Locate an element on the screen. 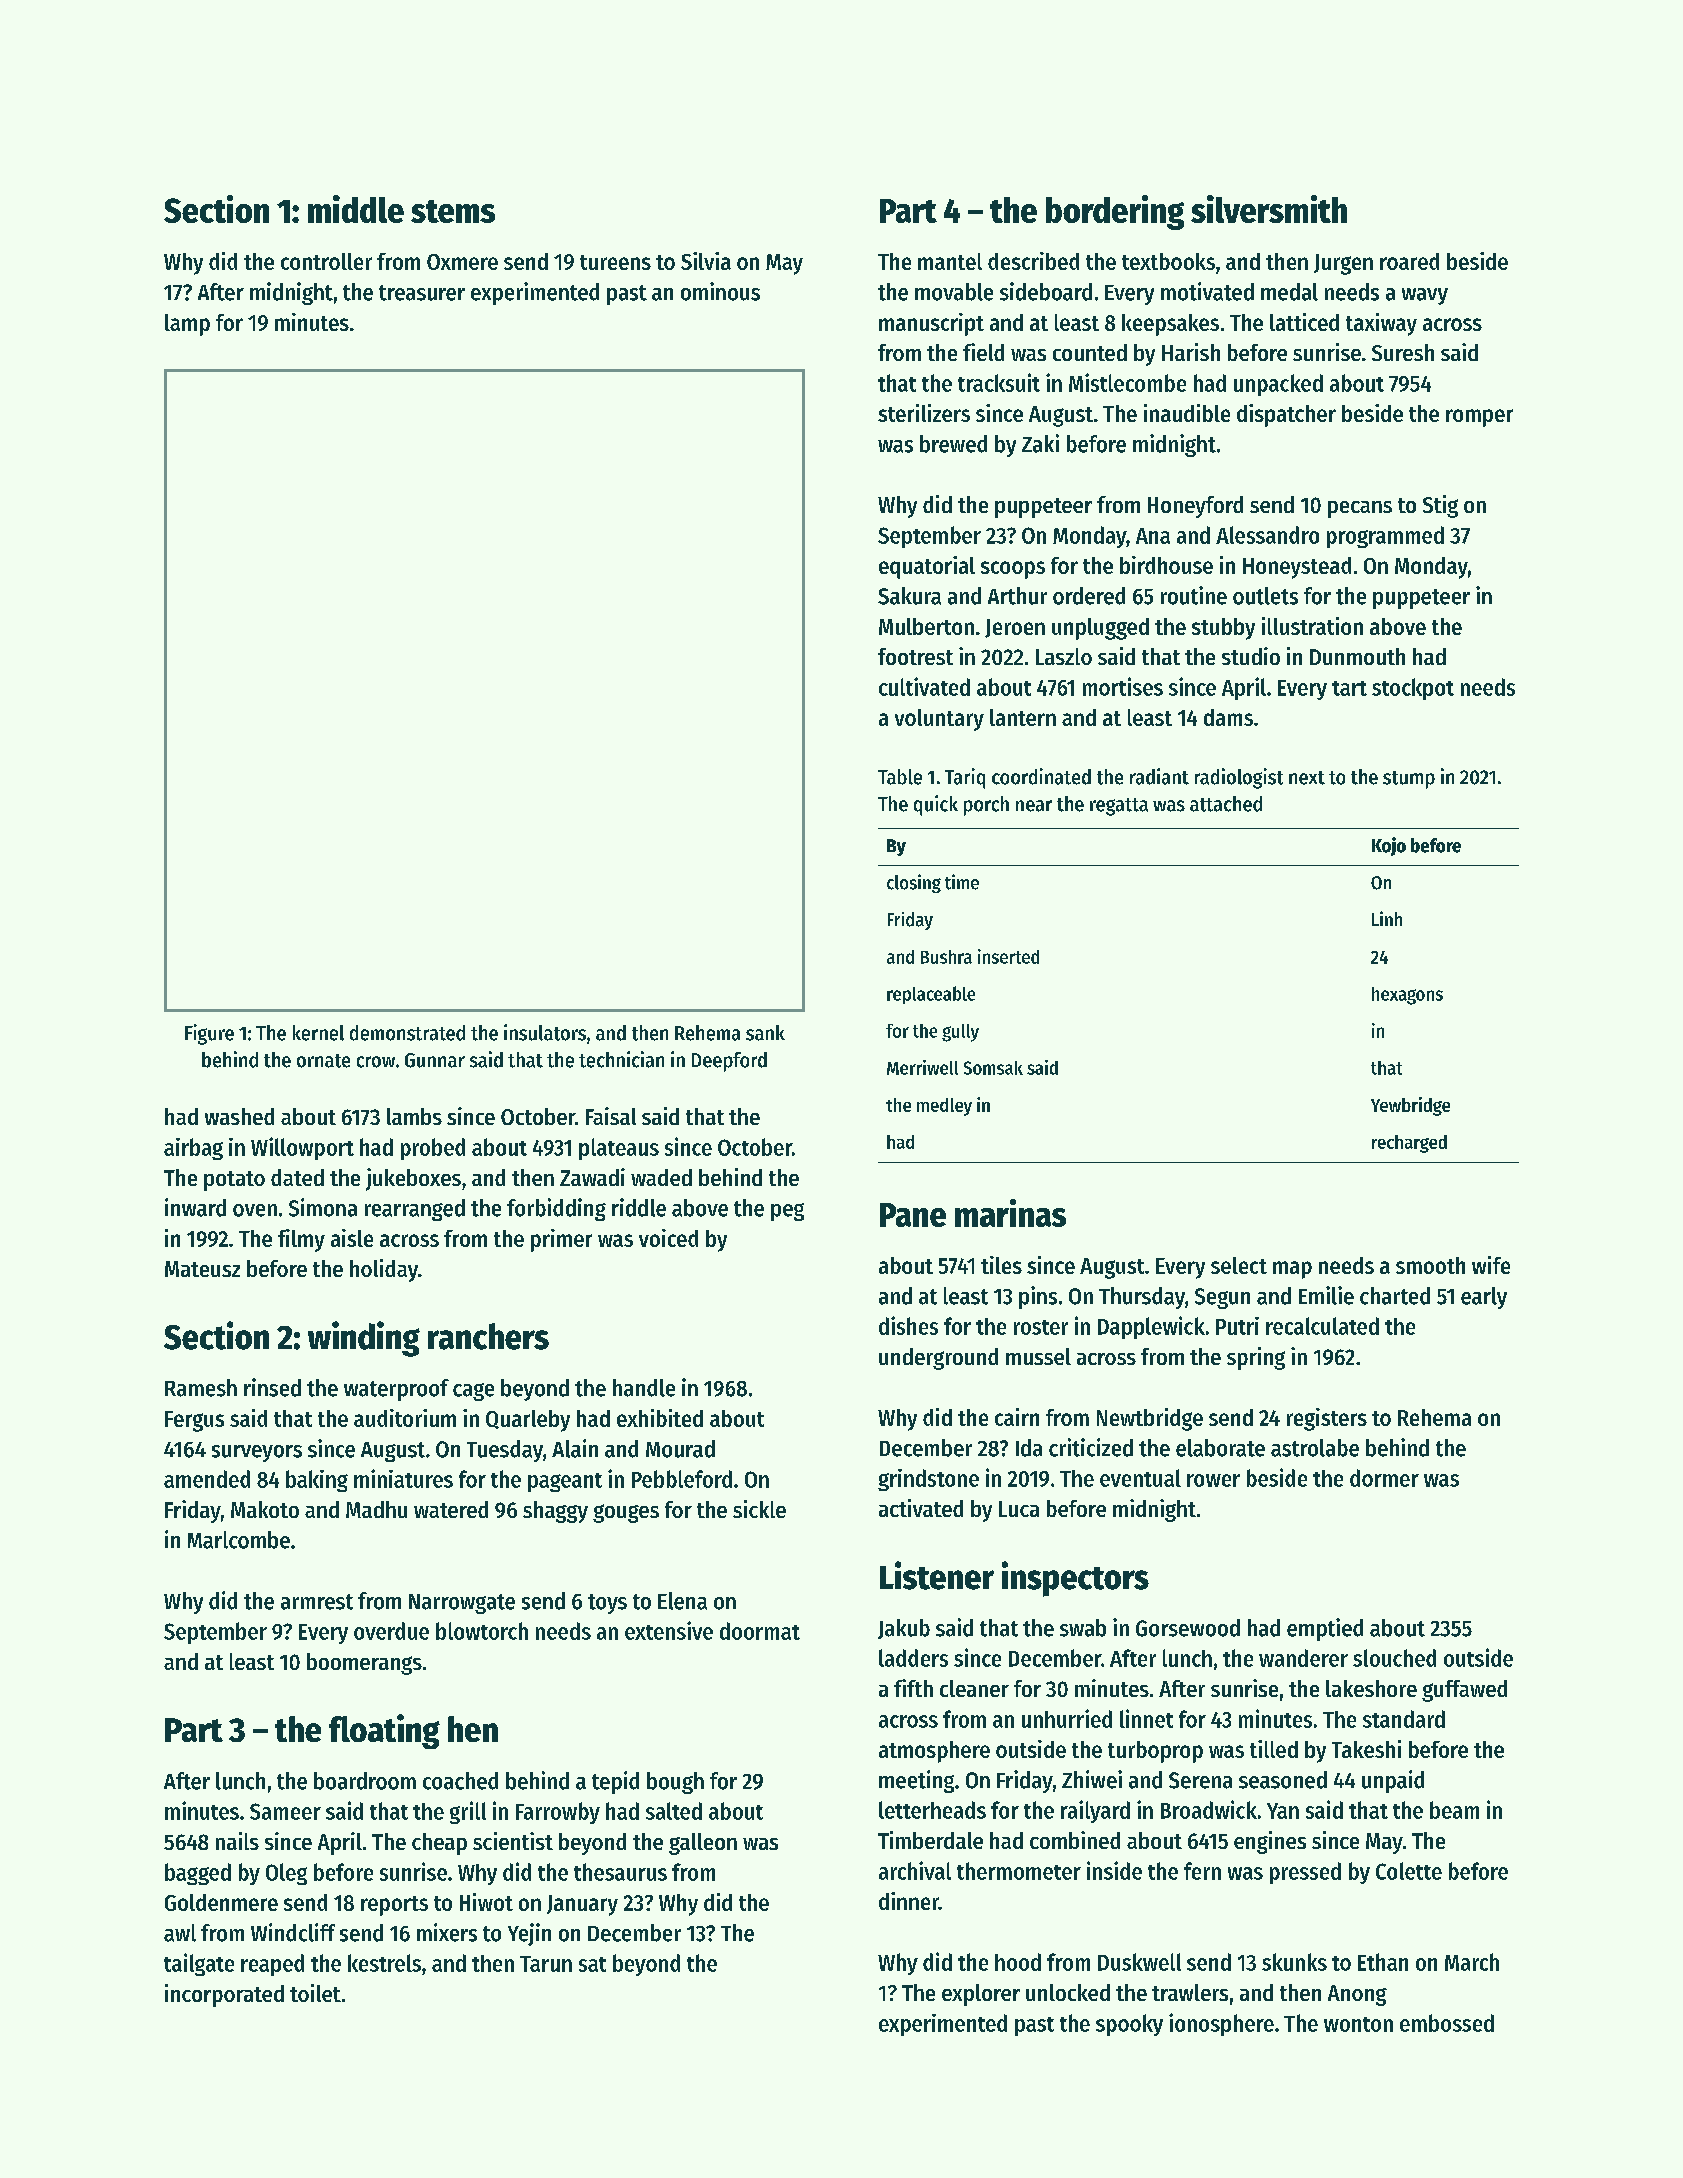 This screenshot has height=2178, width=1683. footrest is located at coordinates (915, 656).
